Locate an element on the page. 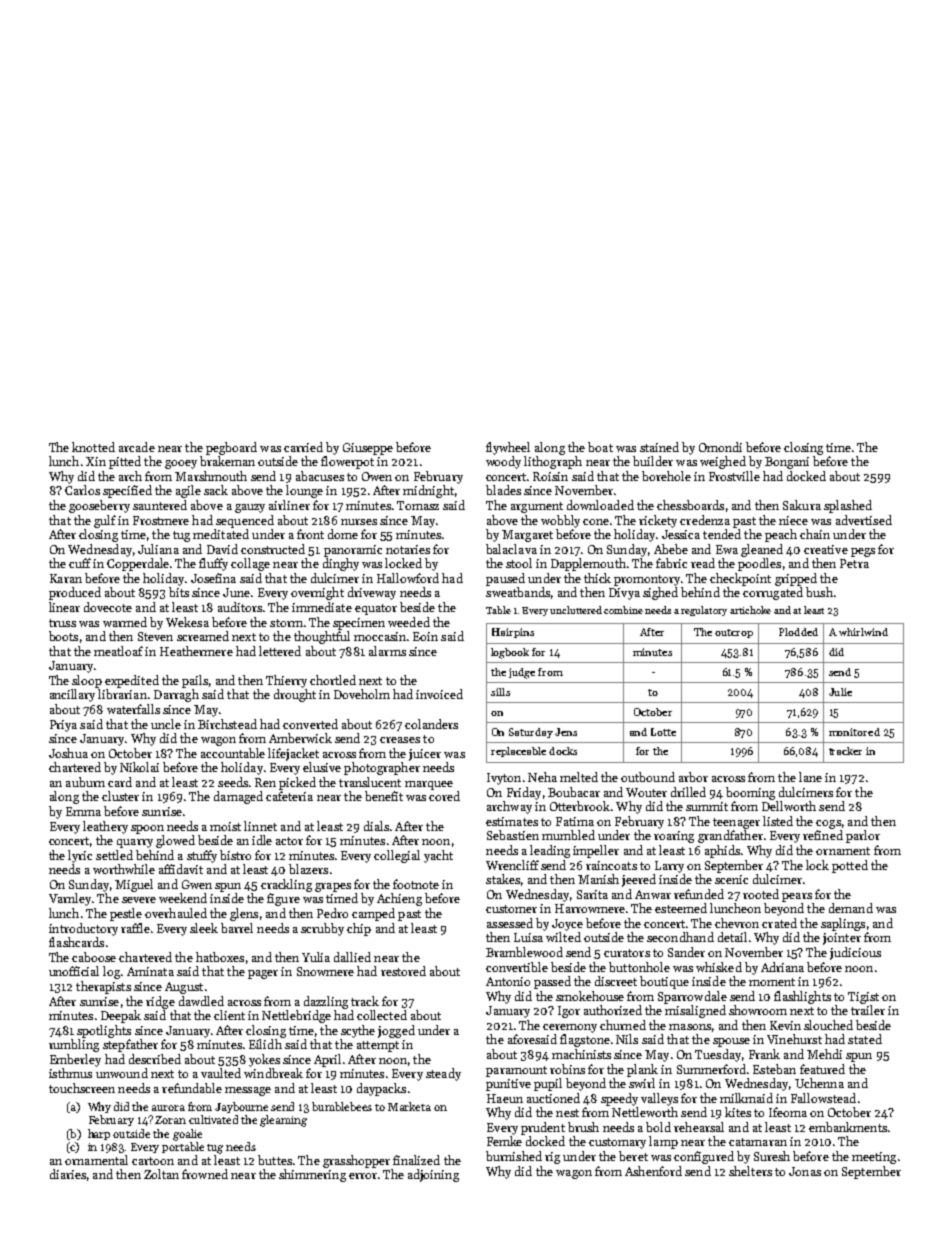  diaries is located at coordinates (68, 1174).
